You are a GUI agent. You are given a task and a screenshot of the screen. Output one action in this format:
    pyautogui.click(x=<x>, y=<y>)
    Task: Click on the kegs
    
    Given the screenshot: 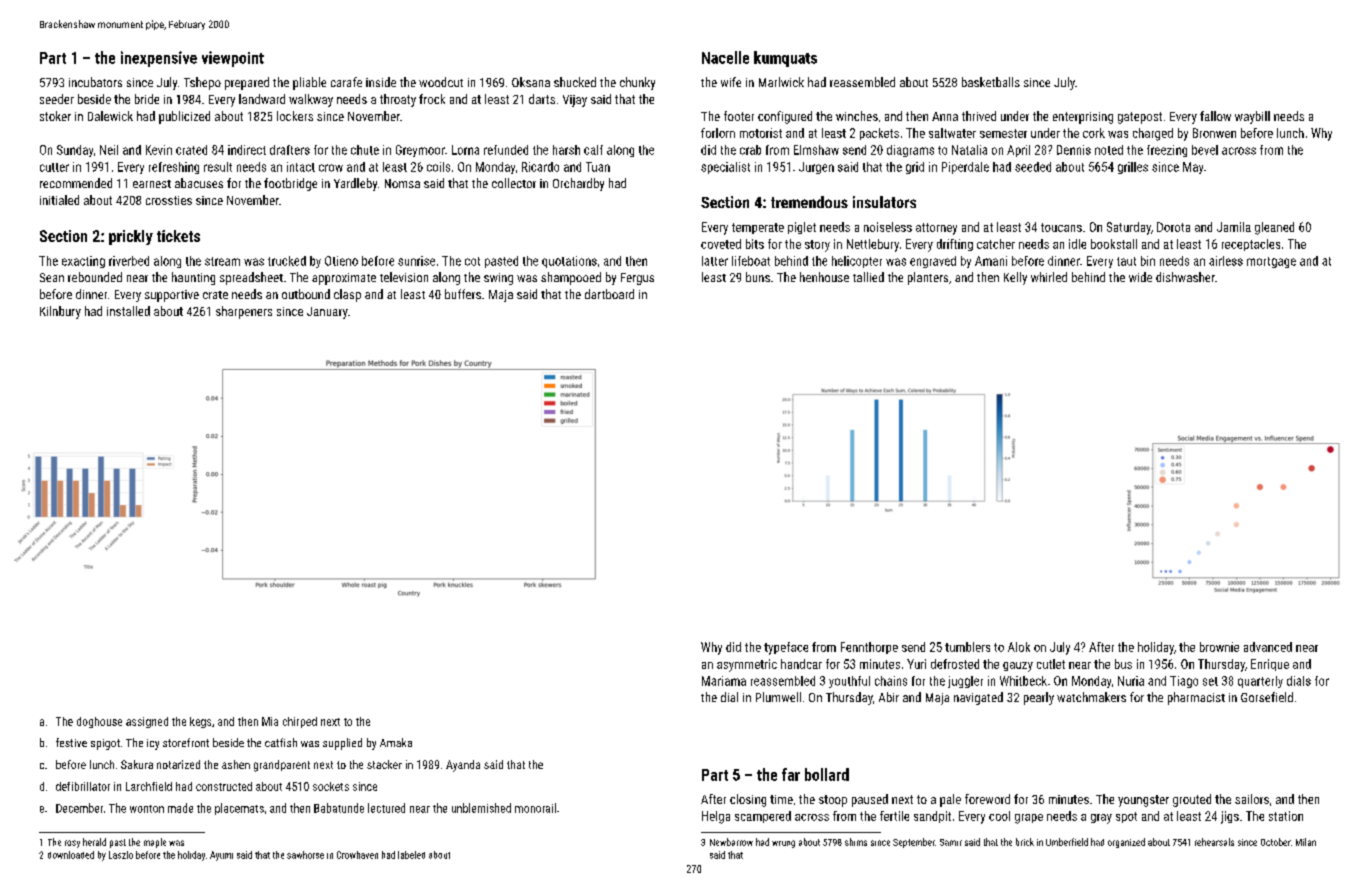 What is the action you would take?
    pyautogui.click(x=200, y=722)
